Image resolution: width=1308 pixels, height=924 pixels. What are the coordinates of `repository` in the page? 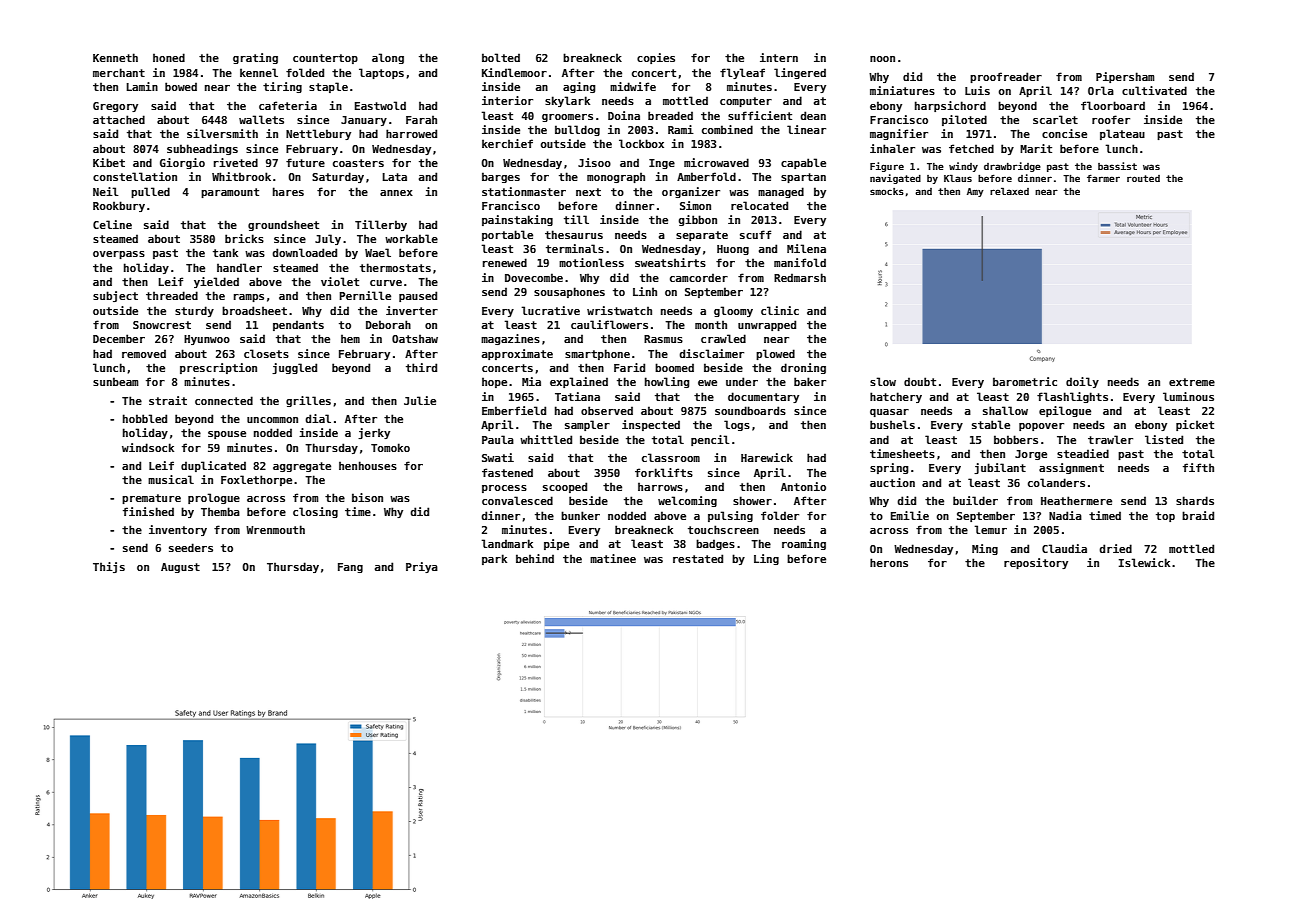 It's located at (1036, 563).
